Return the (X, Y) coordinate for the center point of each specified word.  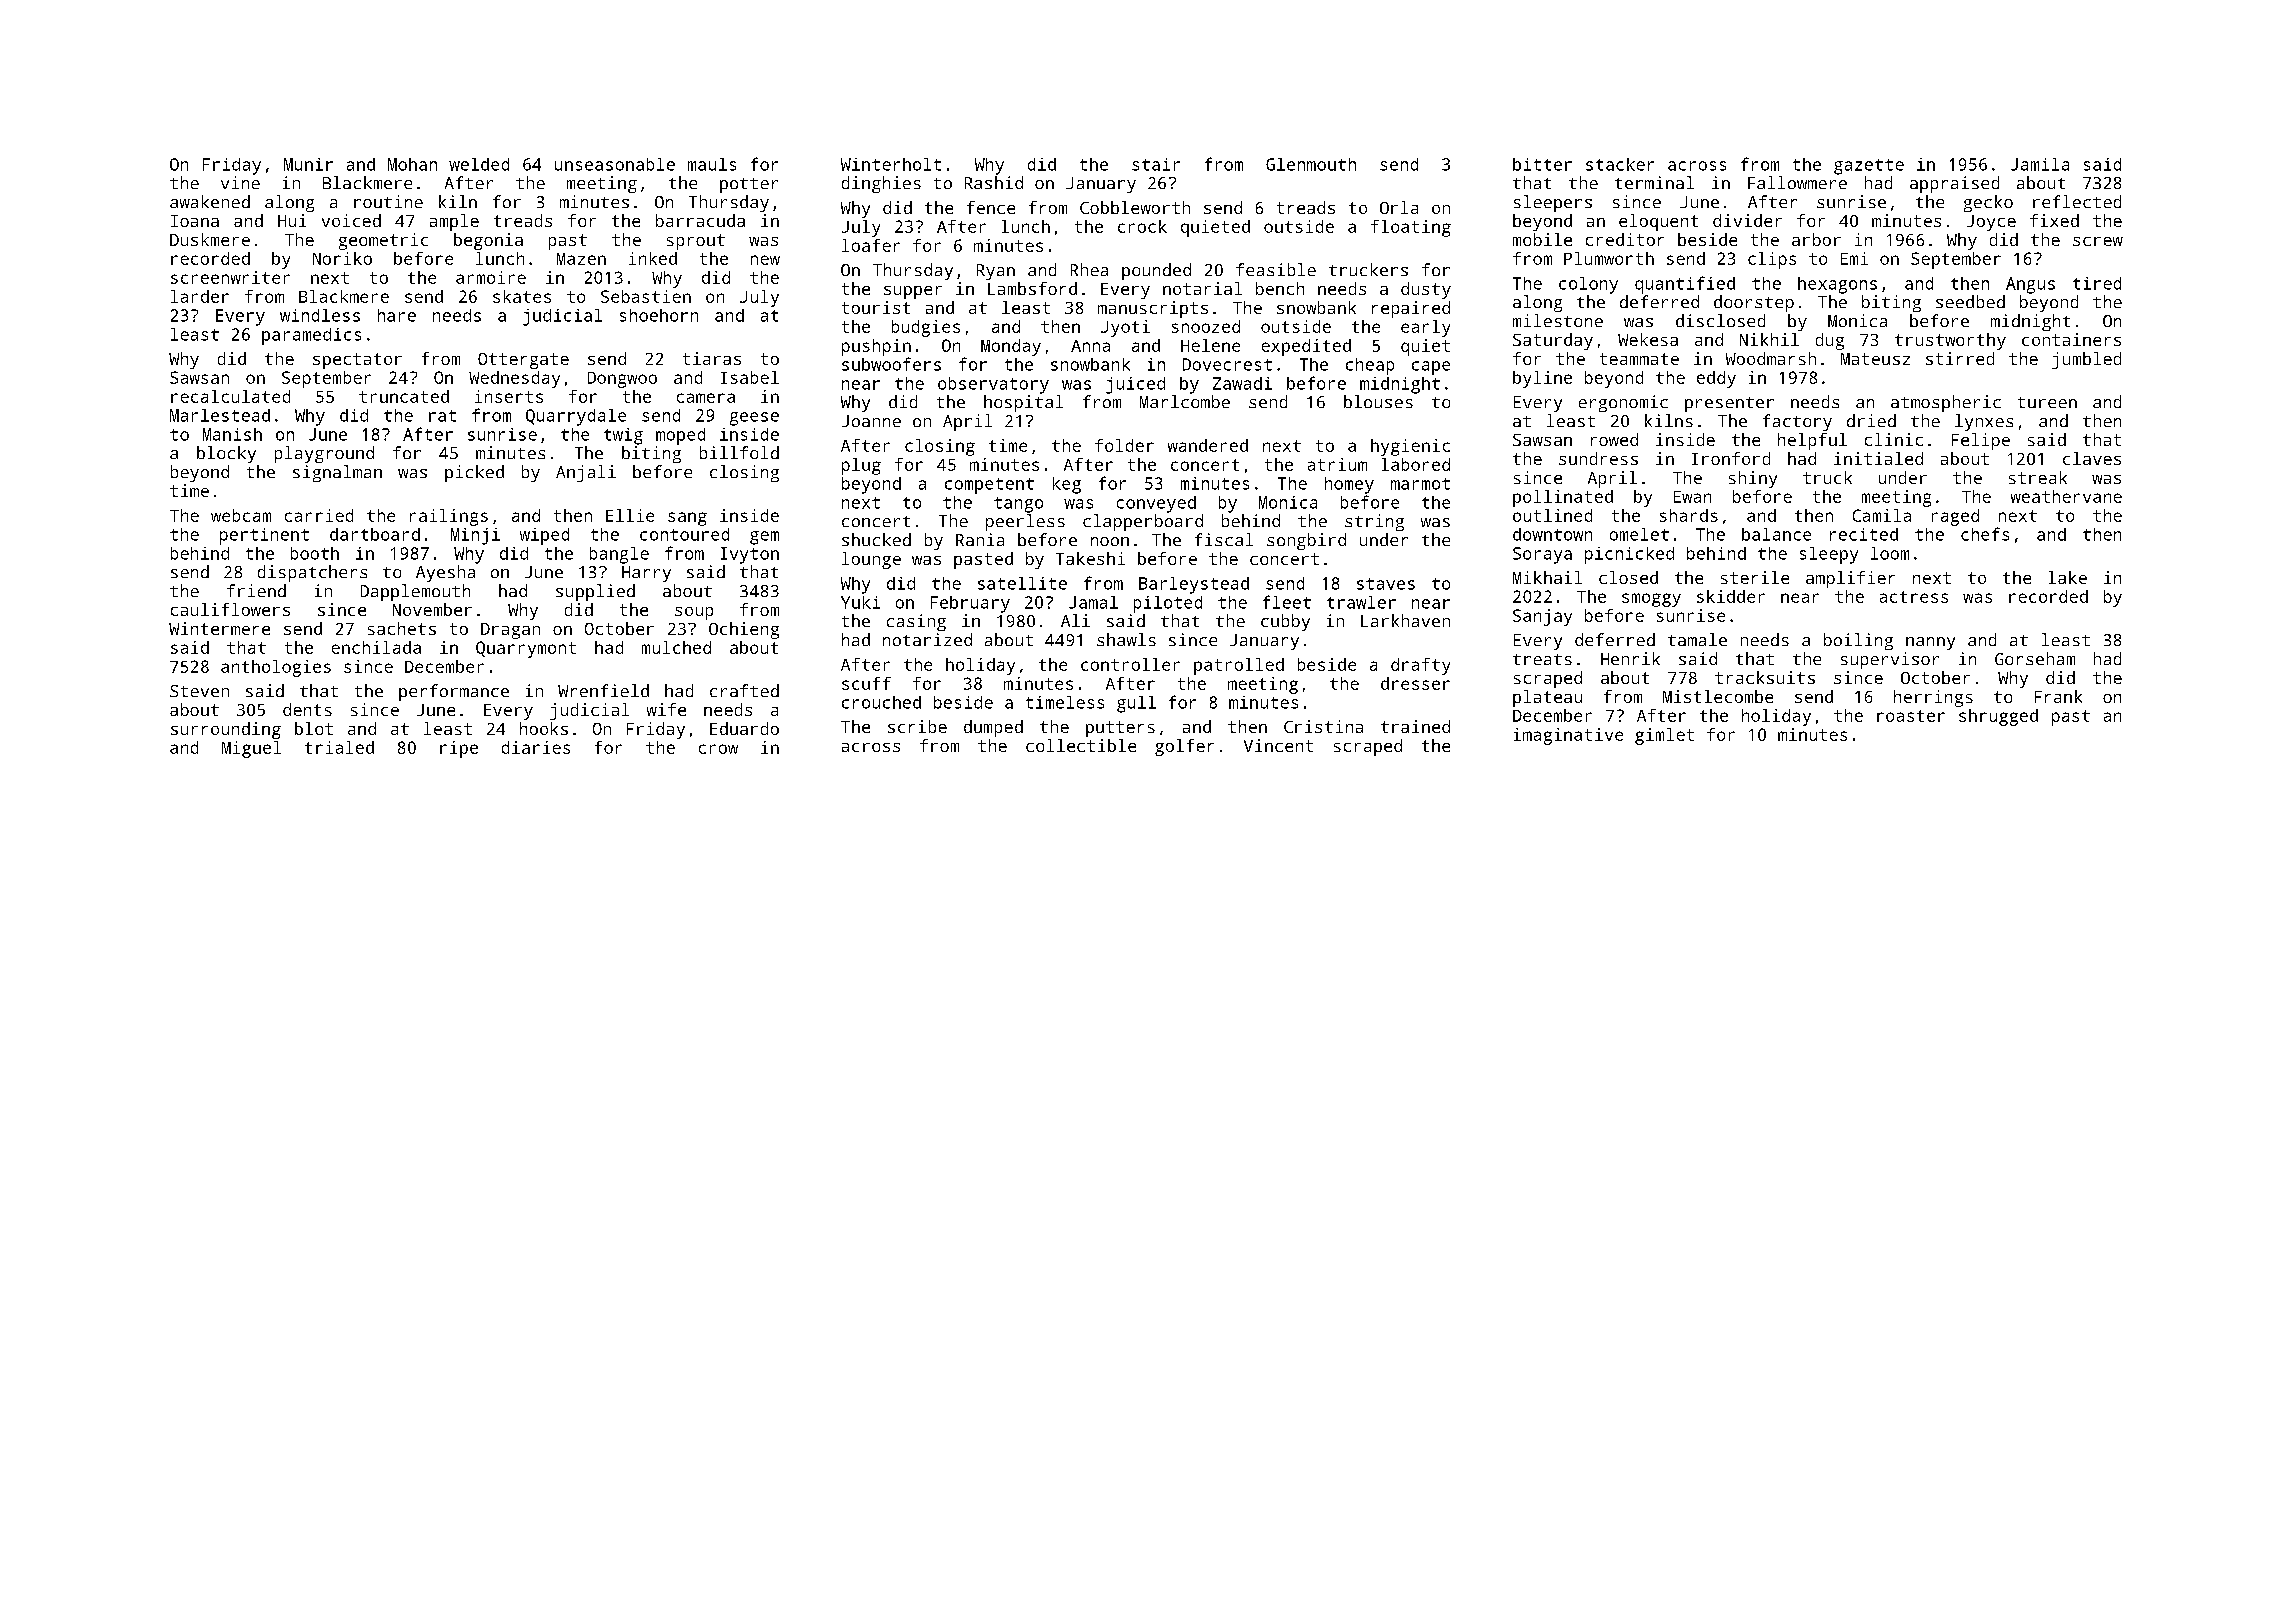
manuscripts (1153, 309)
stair (1156, 164)
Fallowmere (1797, 182)
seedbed (1970, 301)
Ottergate (523, 361)
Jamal (1093, 602)
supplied (595, 592)
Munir (308, 164)
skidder (1731, 596)
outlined (1552, 515)
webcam (241, 515)
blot (314, 728)
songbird (1306, 541)
